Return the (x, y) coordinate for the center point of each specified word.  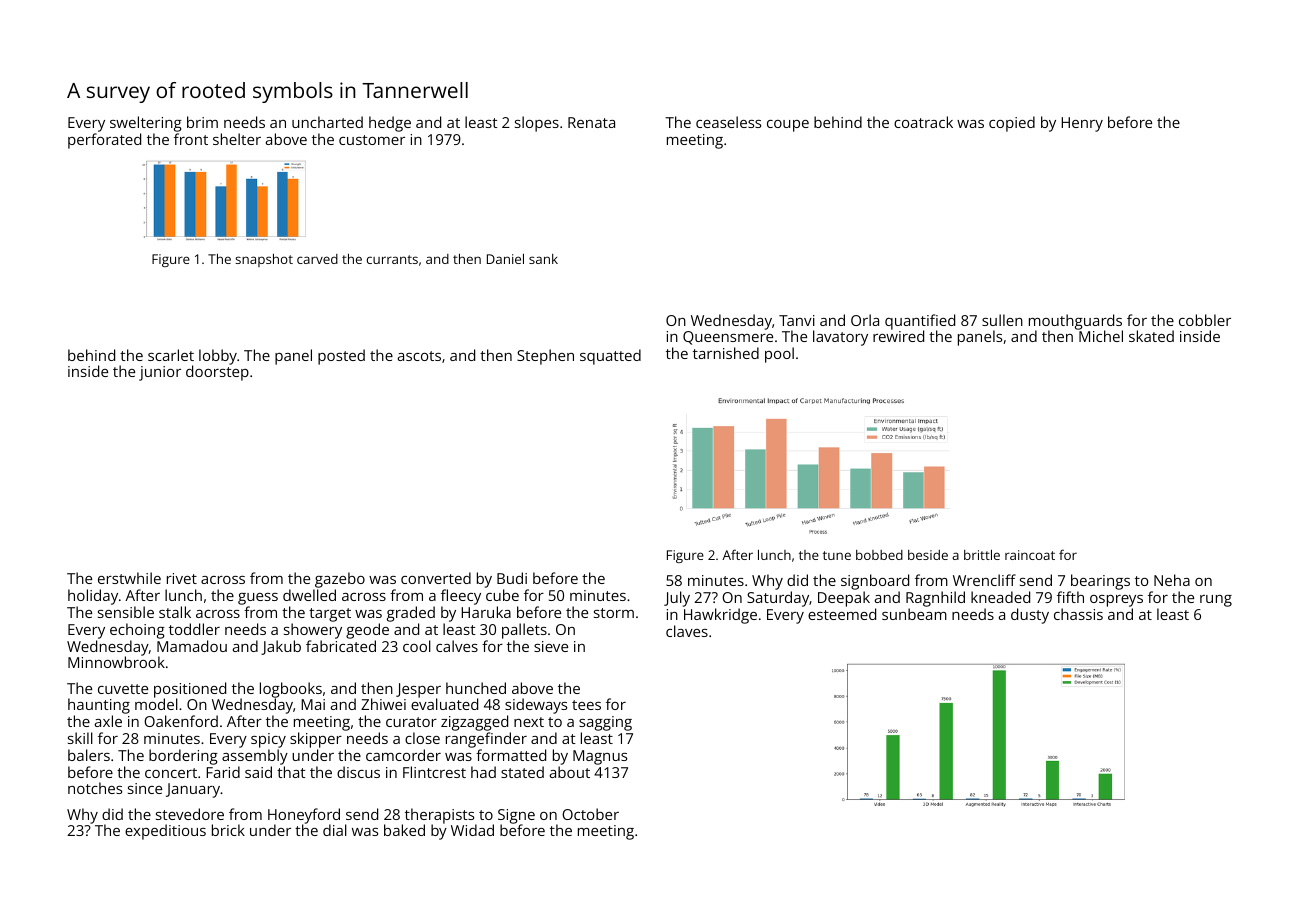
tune (837, 555)
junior (160, 373)
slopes (537, 124)
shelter (237, 139)
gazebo (340, 580)
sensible (126, 612)
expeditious (165, 832)
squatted (610, 357)
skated (1151, 336)
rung (1216, 601)
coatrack (923, 122)
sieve (551, 646)
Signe (516, 817)
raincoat (1030, 555)
